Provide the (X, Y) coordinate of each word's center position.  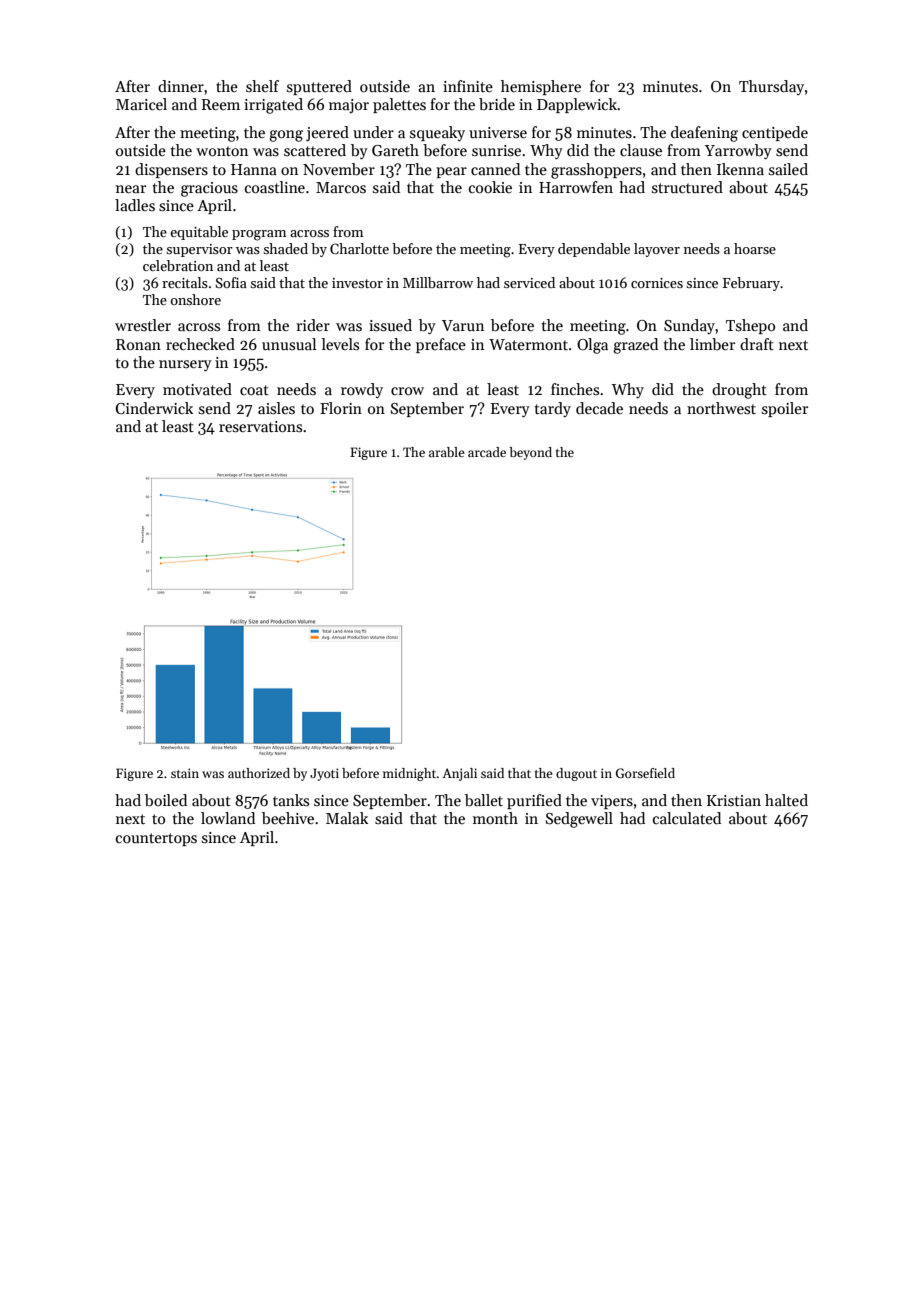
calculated (687, 818)
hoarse (755, 248)
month (495, 818)
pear (451, 172)
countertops (156, 839)
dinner (181, 86)
